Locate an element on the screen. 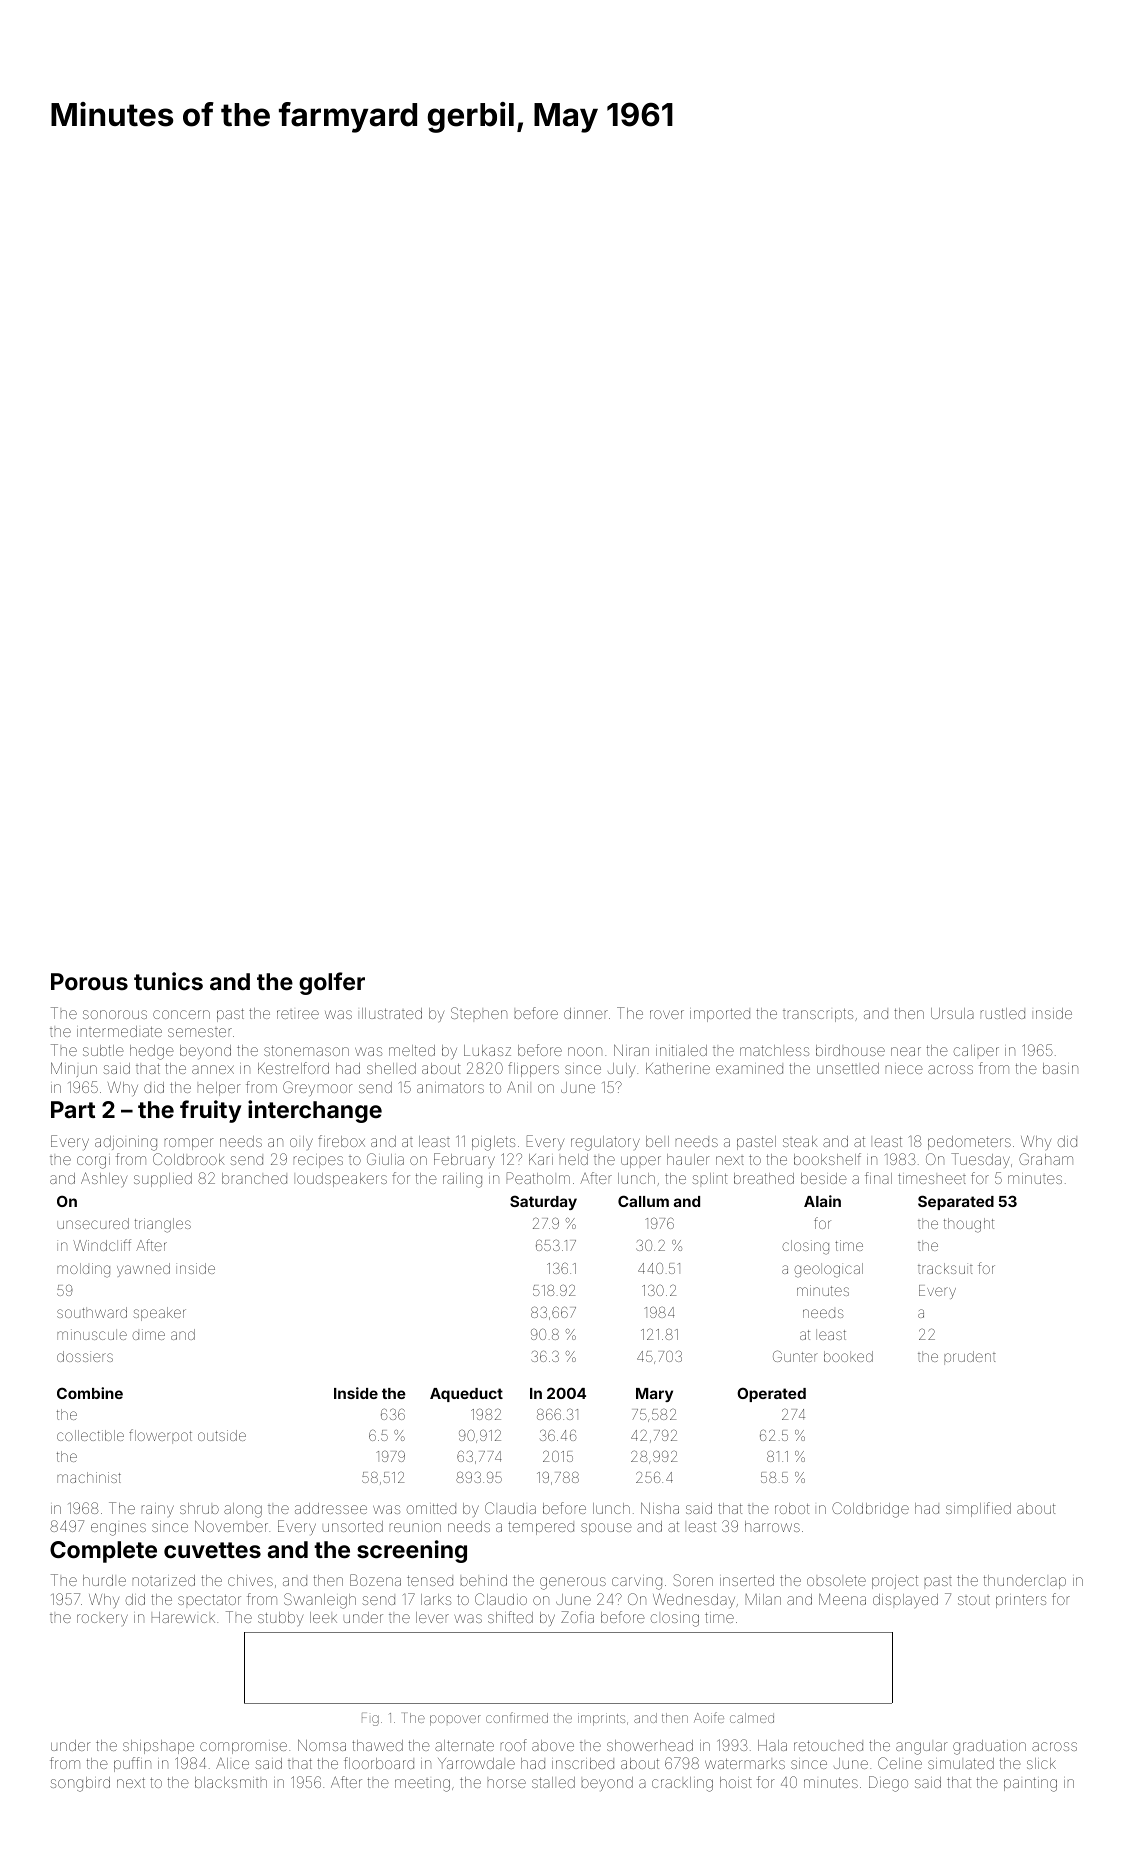  omitted is located at coordinates (431, 1509).
